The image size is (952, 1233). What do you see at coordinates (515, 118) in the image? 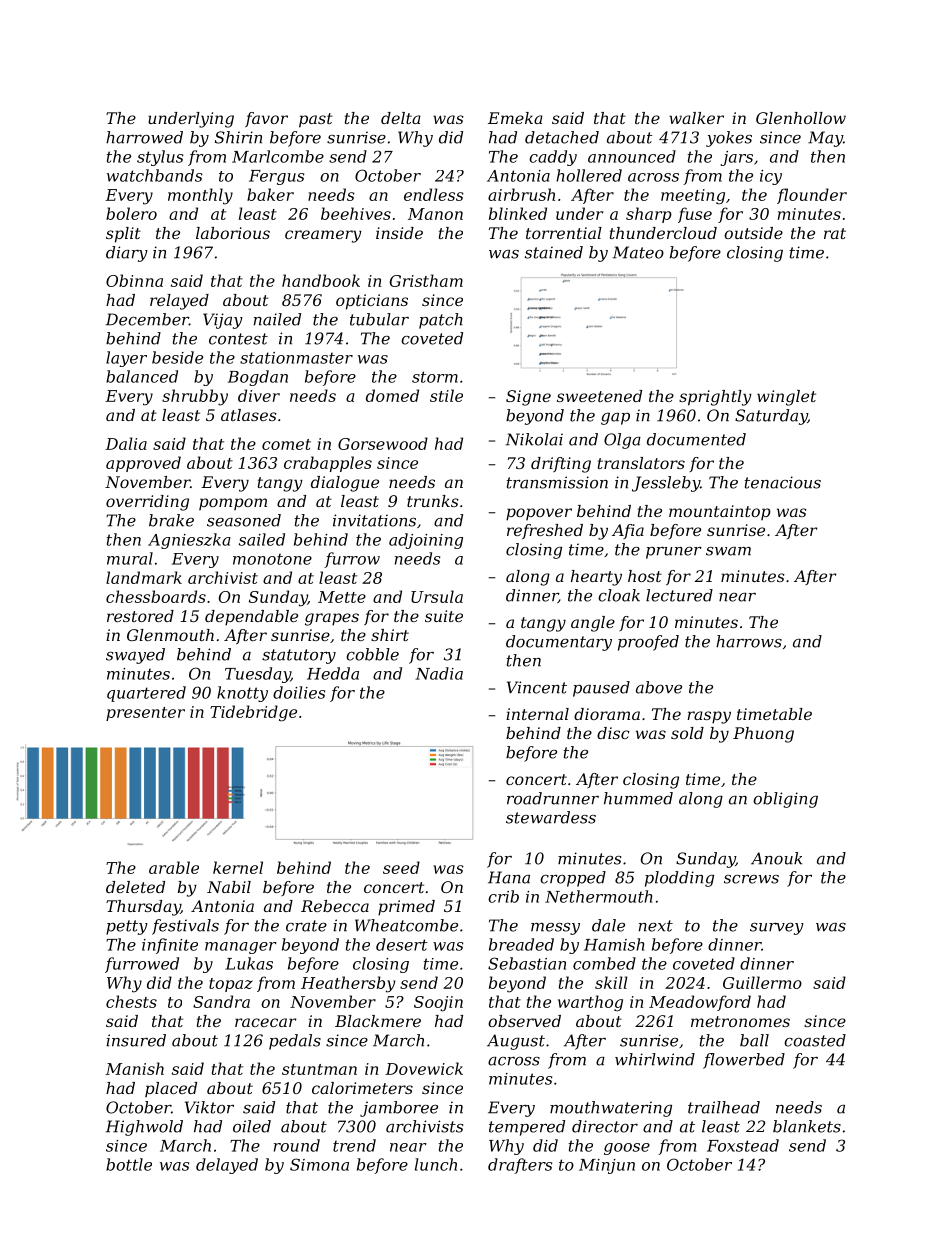
I see `Emeka` at bounding box center [515, 118].
